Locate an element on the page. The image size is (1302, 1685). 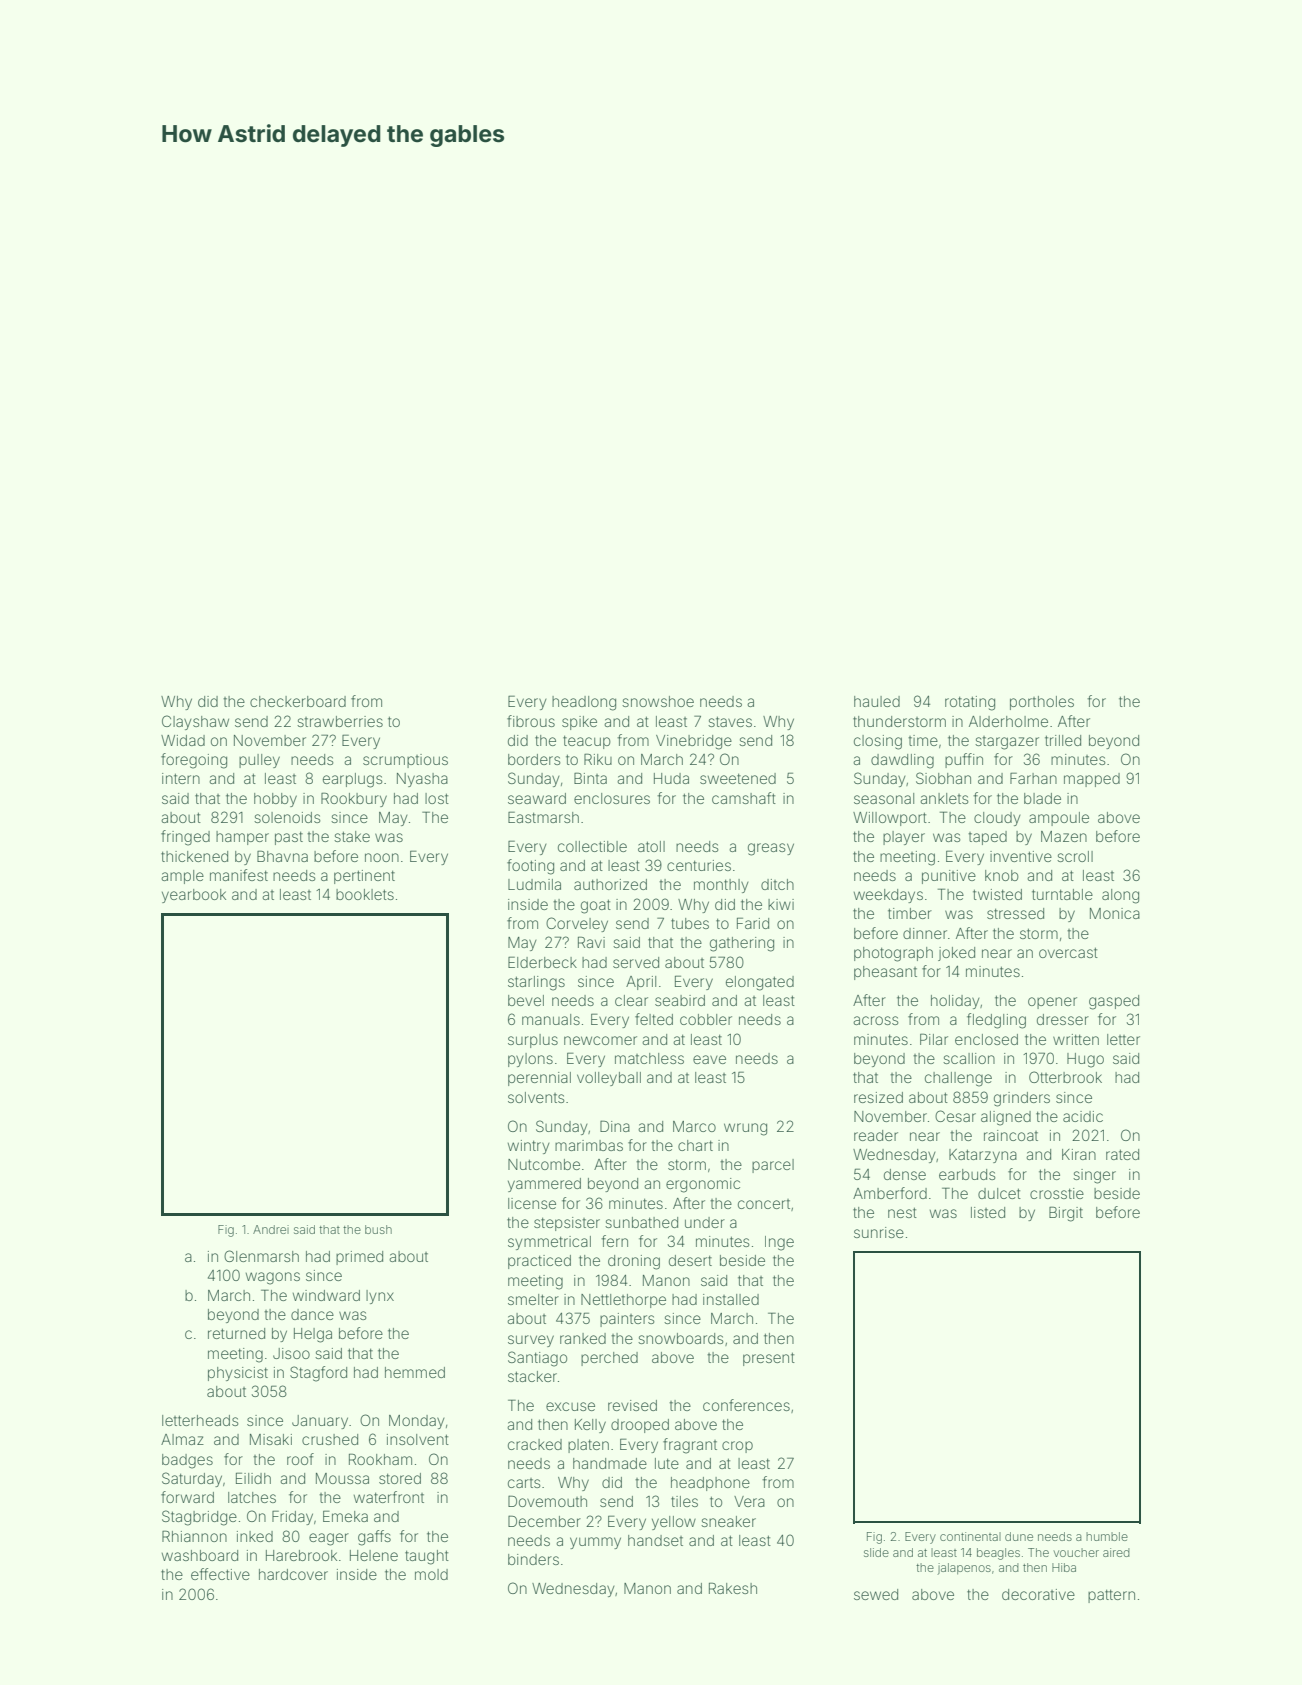
collectible is located at coordinates (592, 846).
